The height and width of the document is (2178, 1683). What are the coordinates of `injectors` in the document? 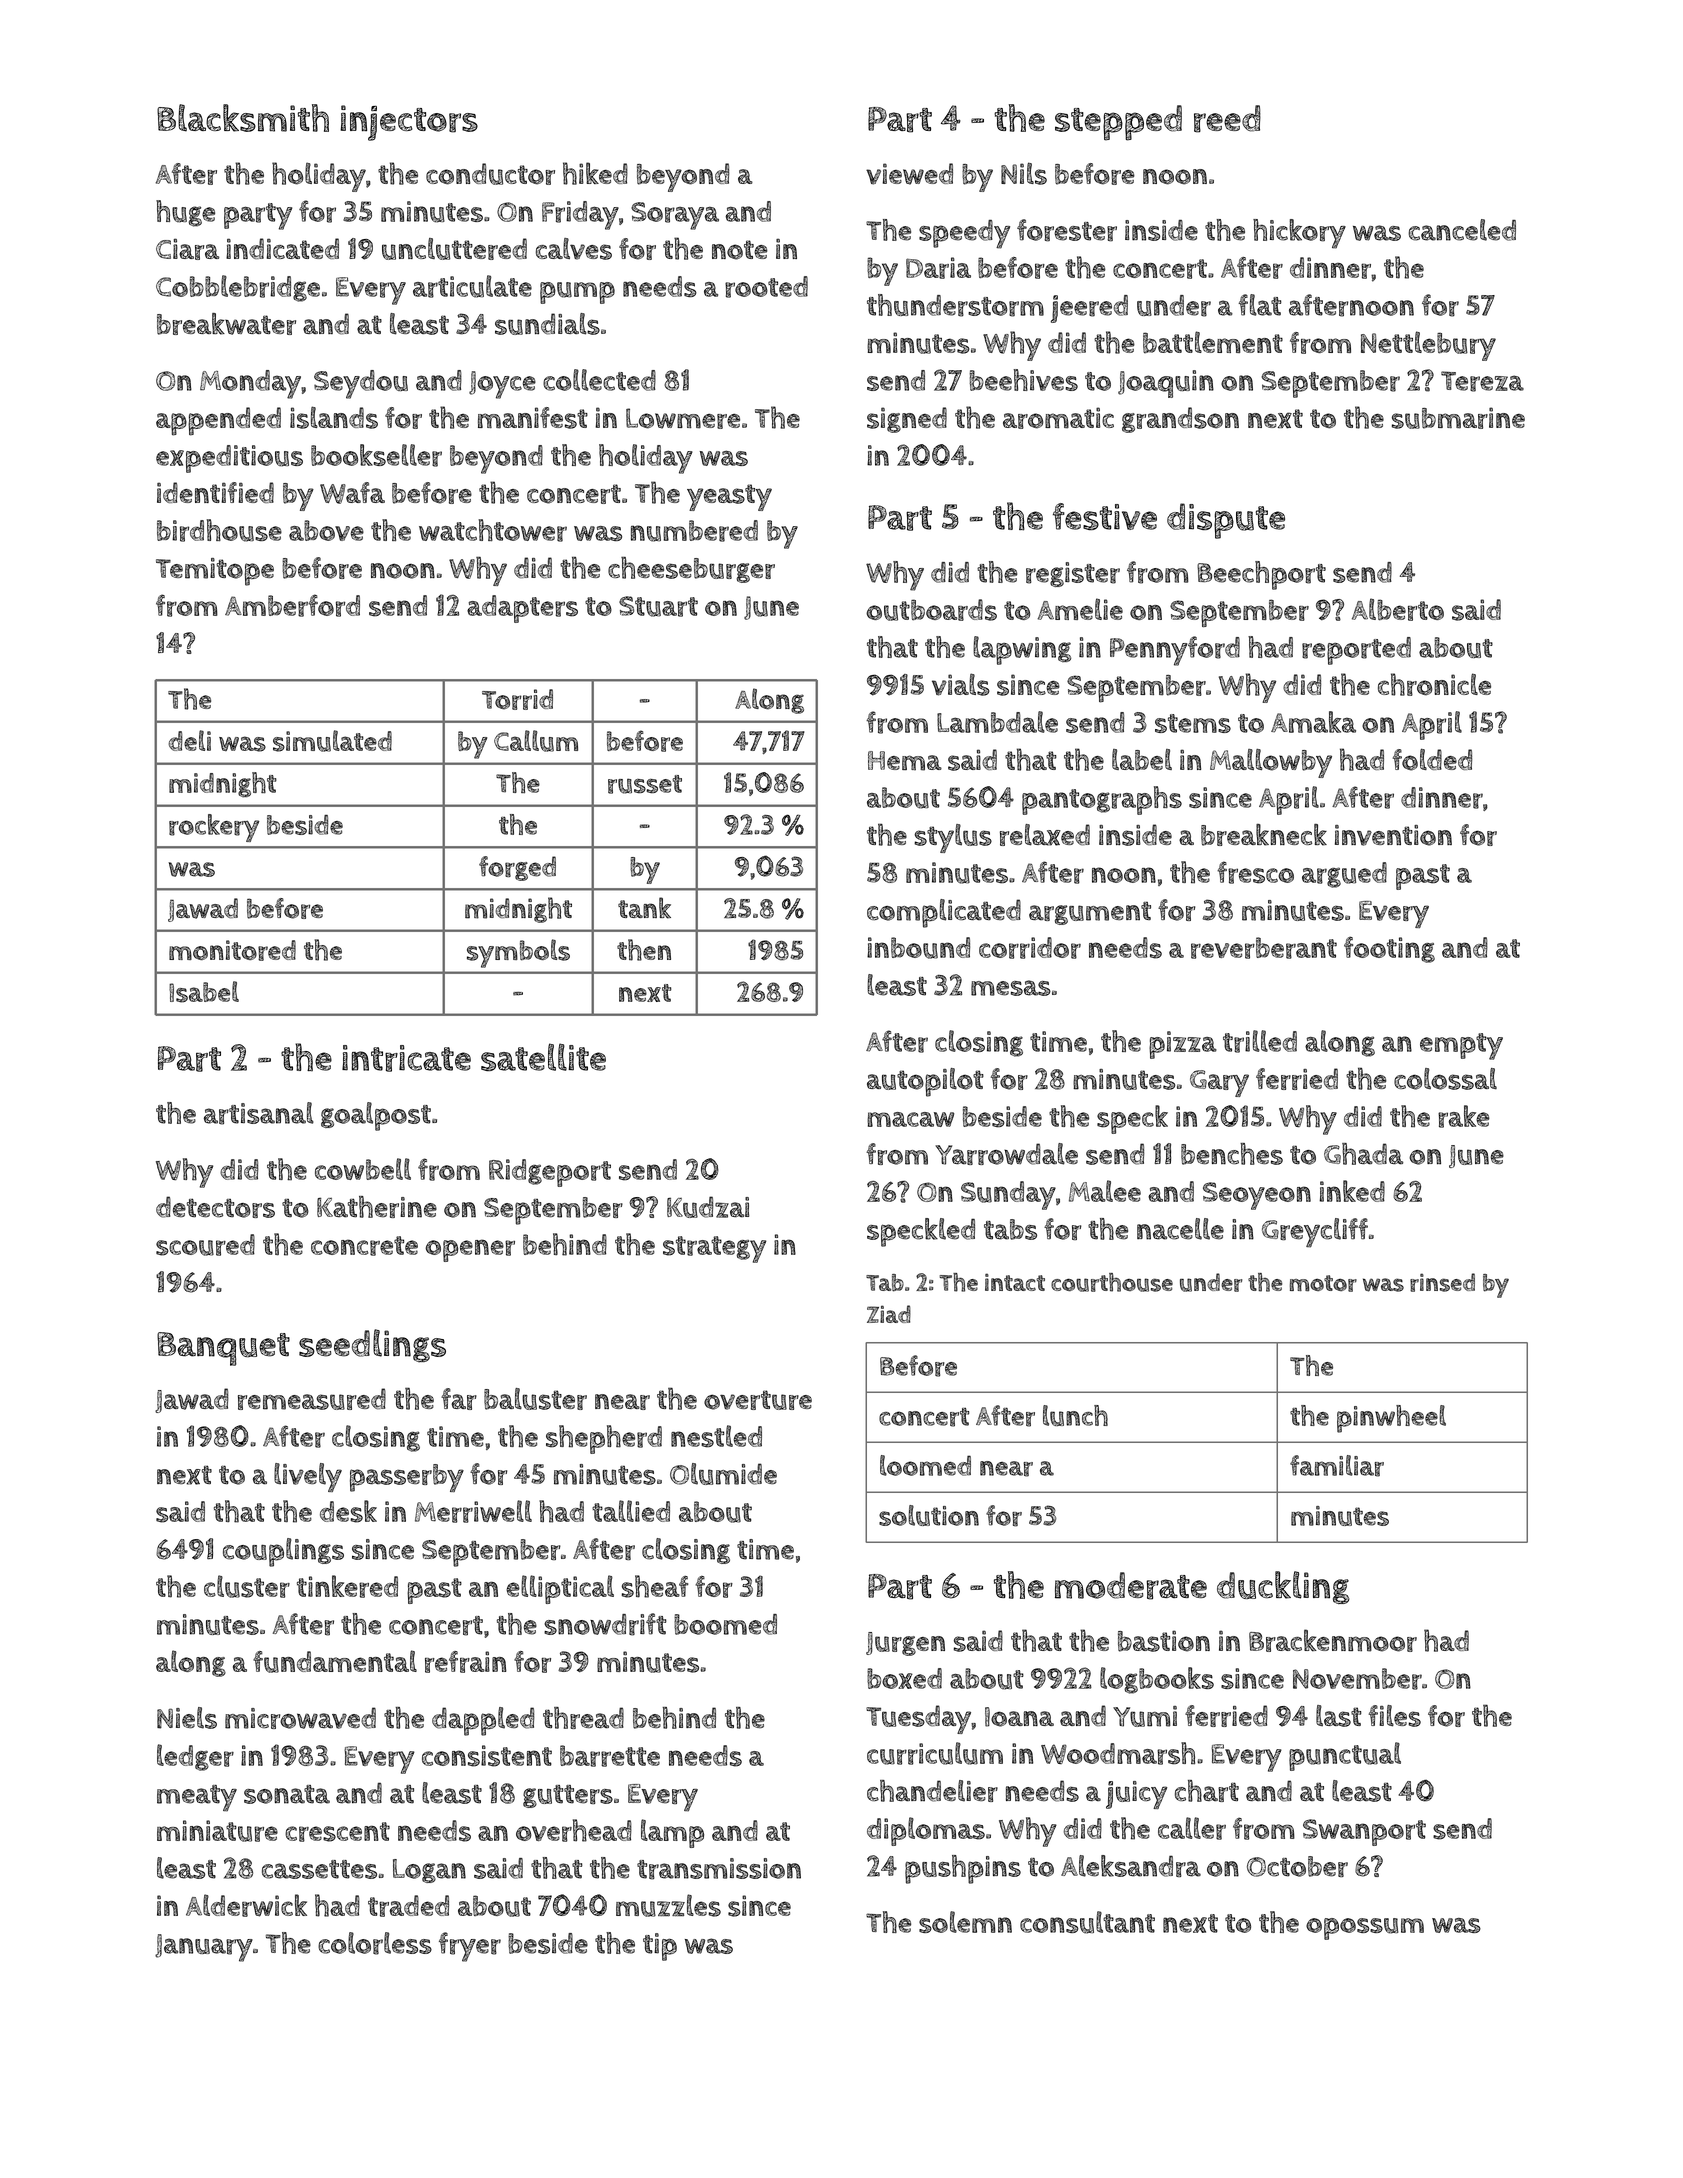 It's located at (409, 123).
